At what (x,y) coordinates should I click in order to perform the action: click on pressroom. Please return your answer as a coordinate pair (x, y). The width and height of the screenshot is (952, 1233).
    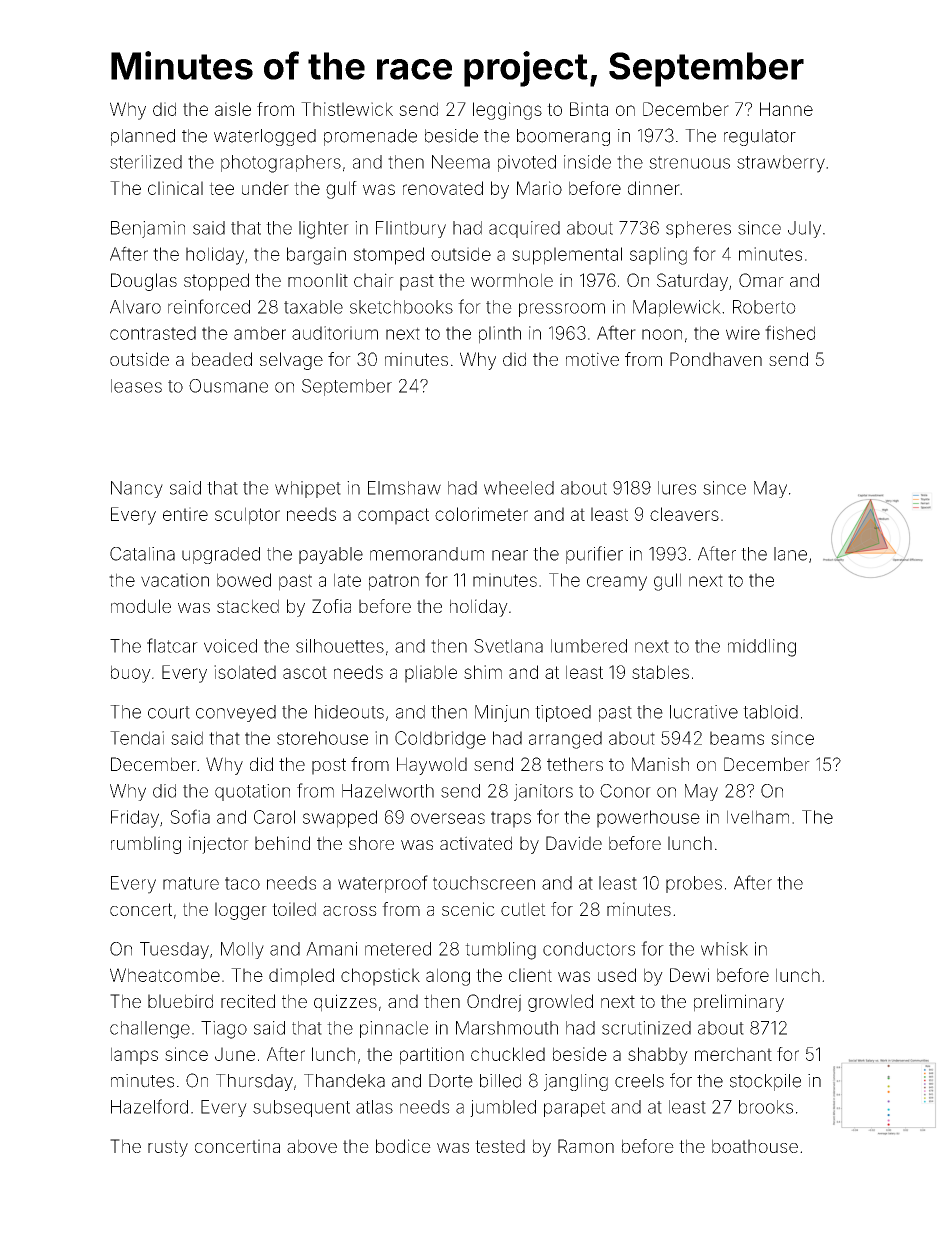
    Looking at the image, I should click on (562, 310).
